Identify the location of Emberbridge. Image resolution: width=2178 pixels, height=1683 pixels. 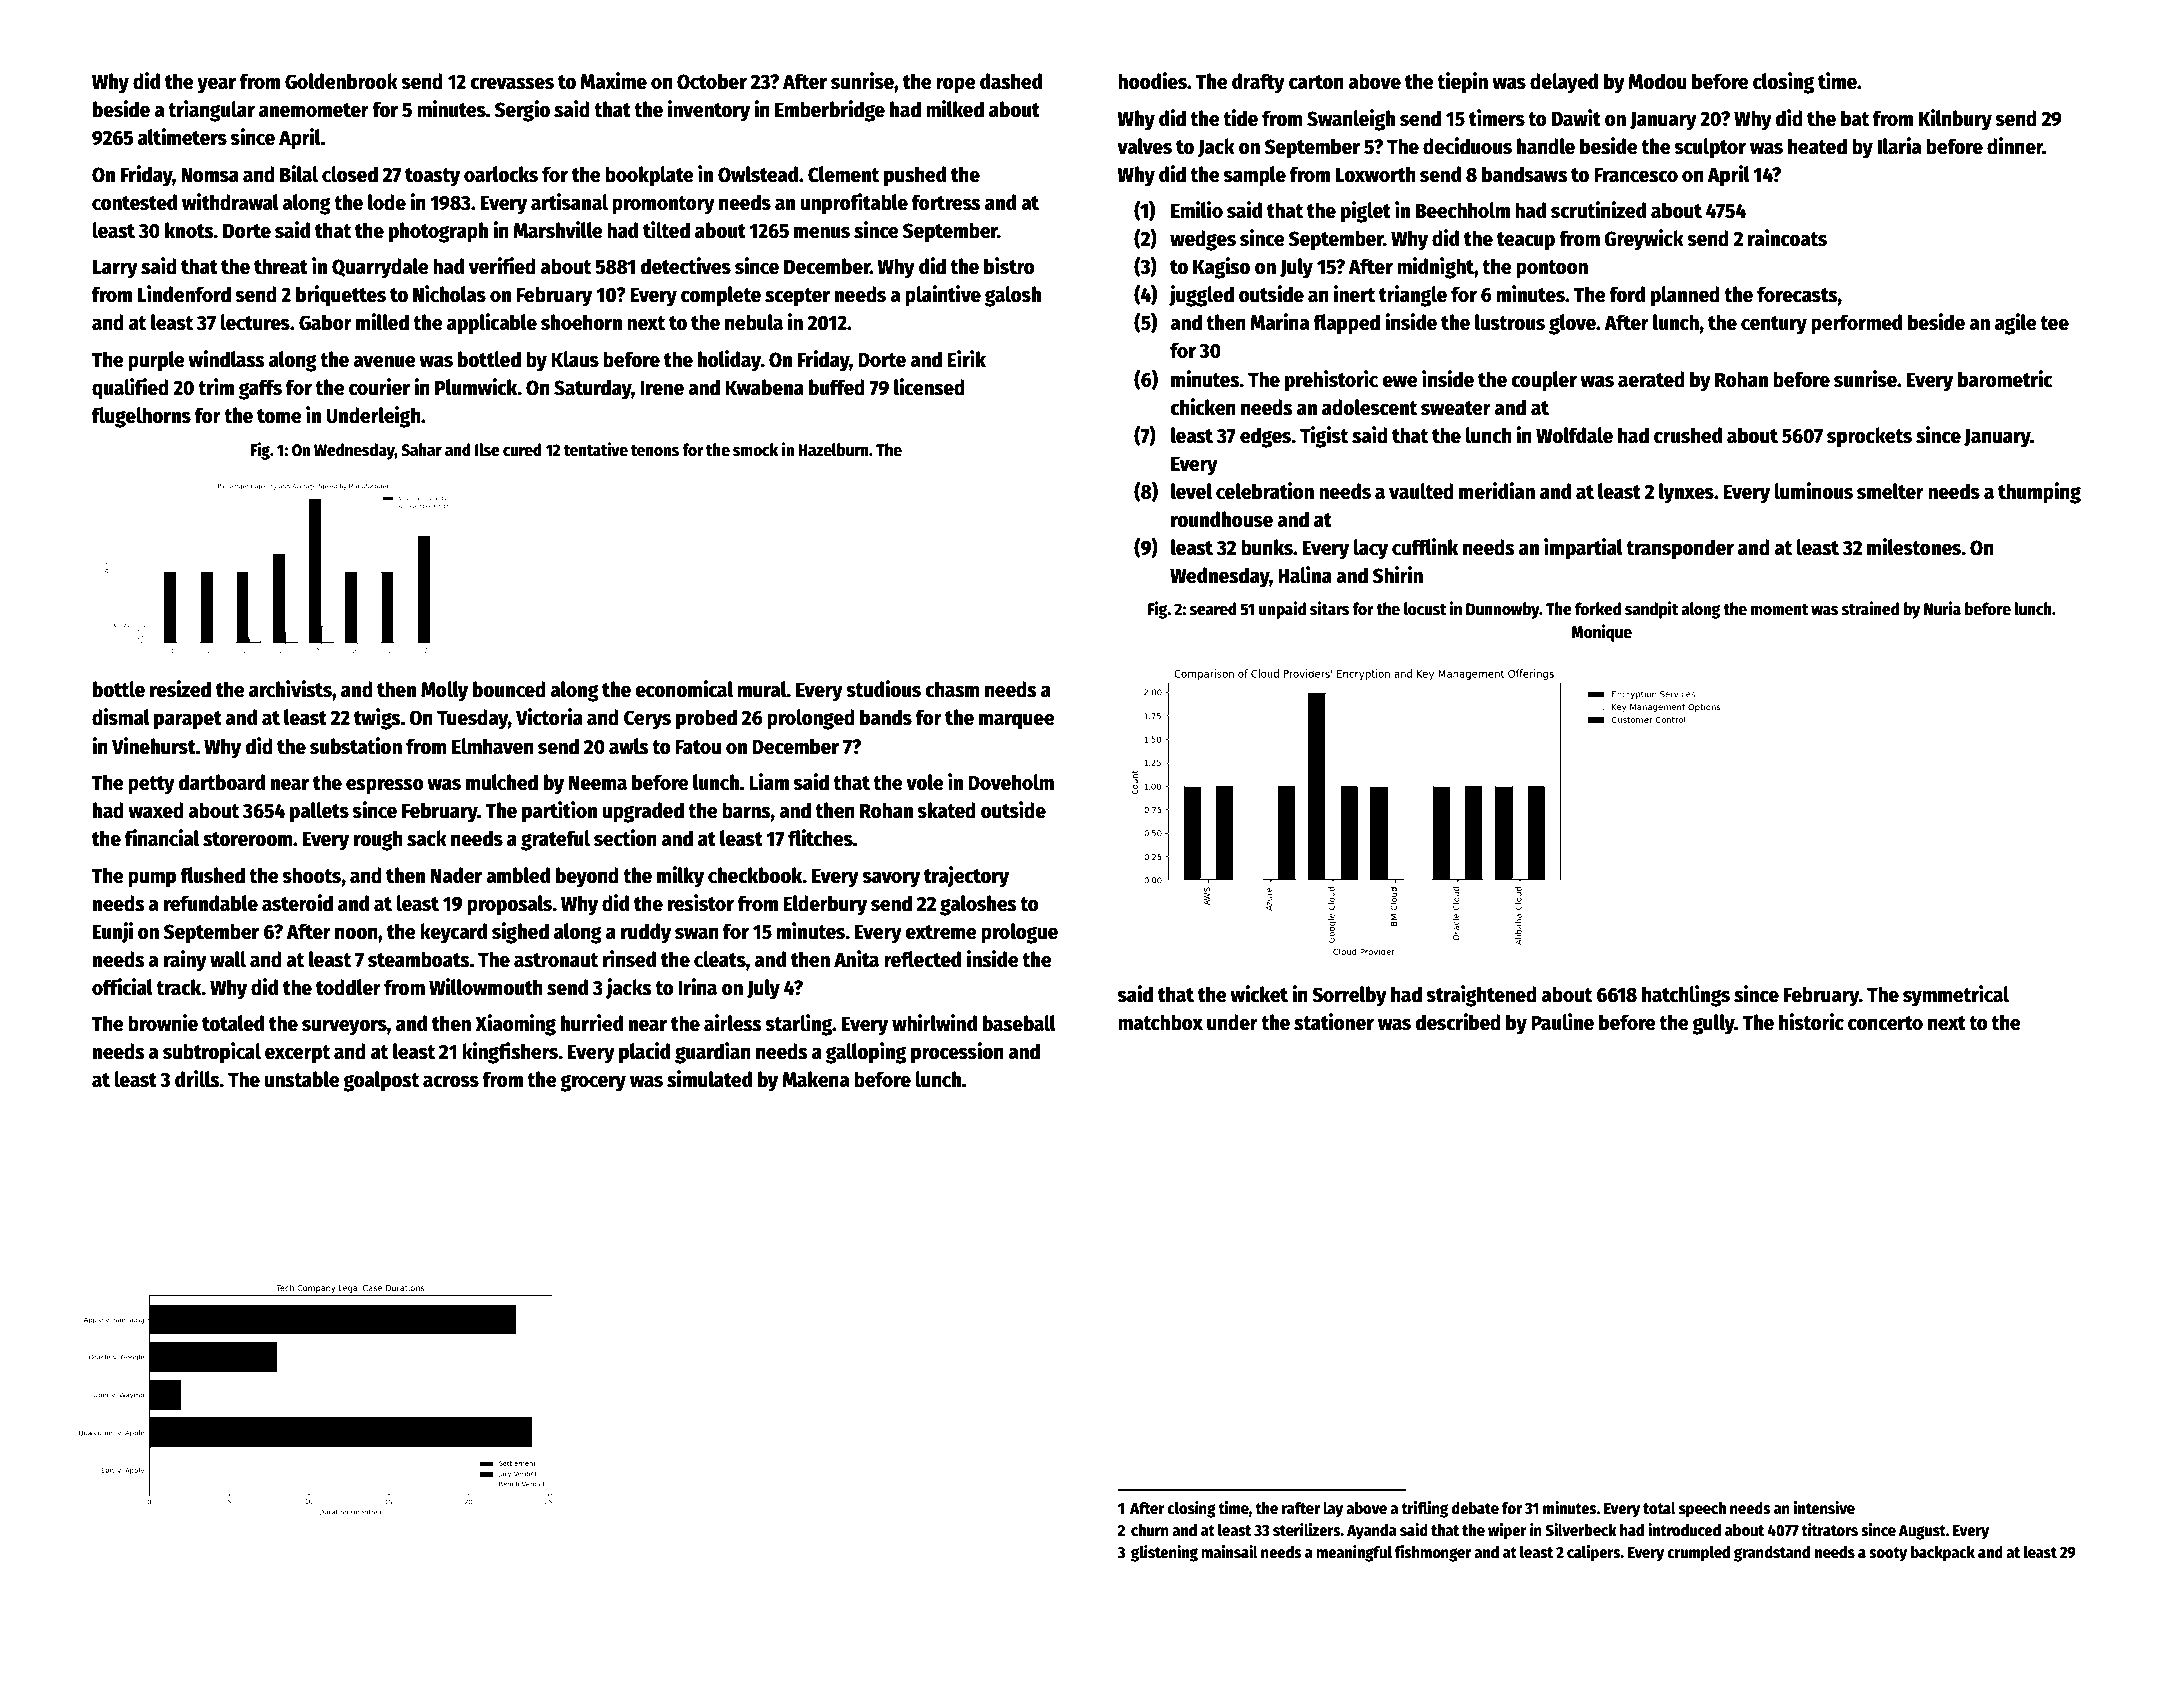
(830, 111).
